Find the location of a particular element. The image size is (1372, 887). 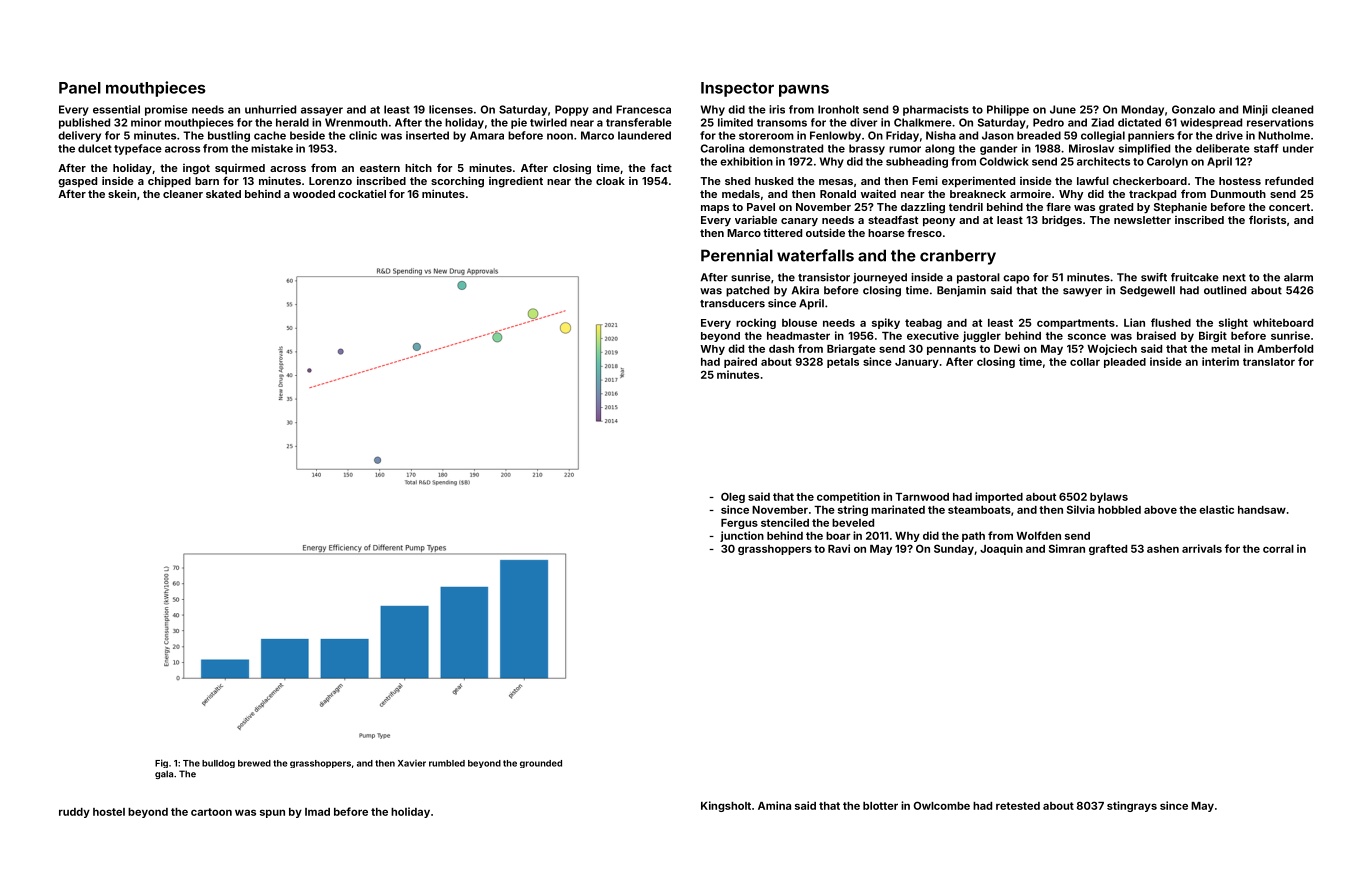

assayer is located at coordinates (322, 111).
